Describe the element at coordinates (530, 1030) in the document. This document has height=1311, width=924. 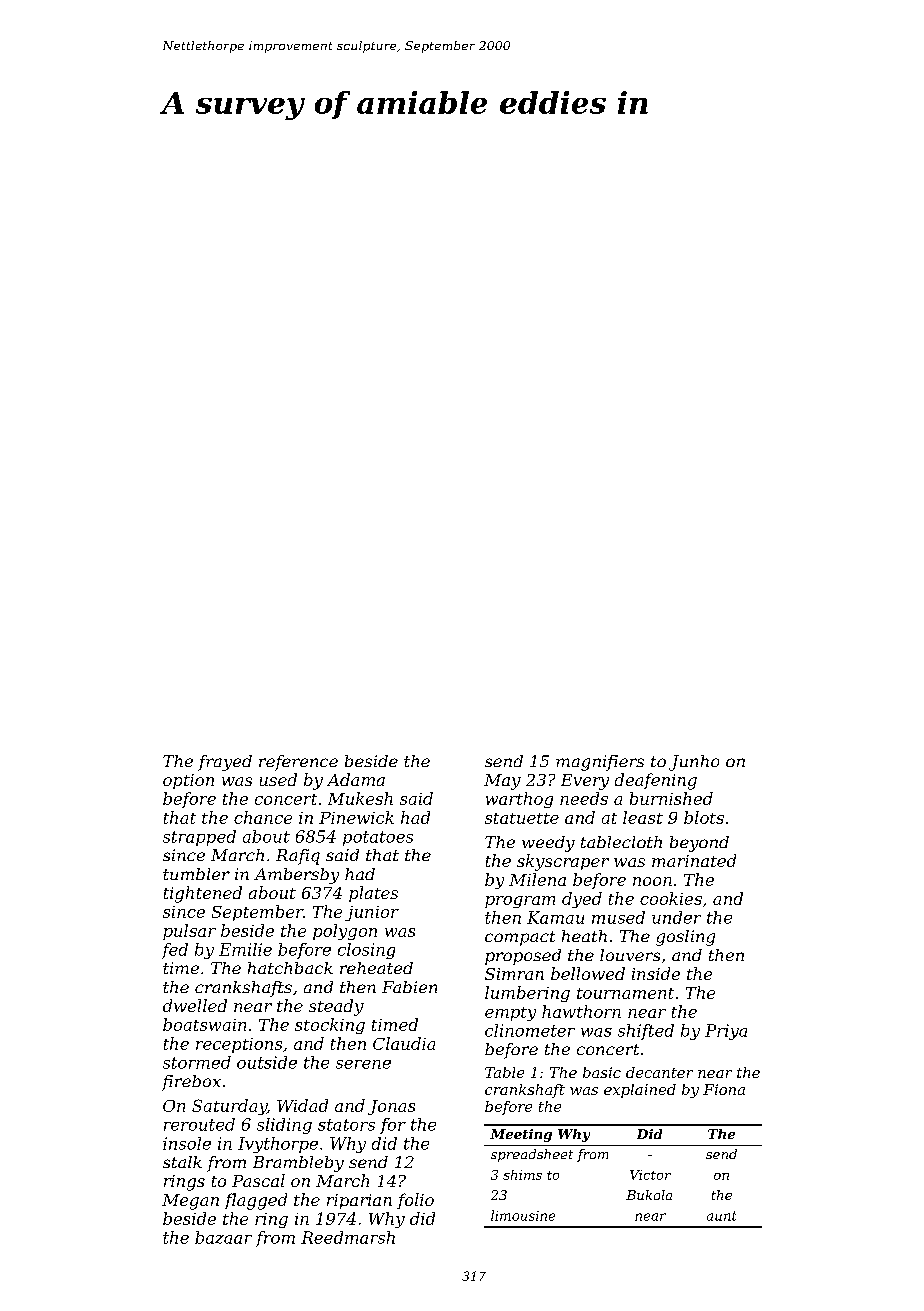
I see `clinometer` at that location.
